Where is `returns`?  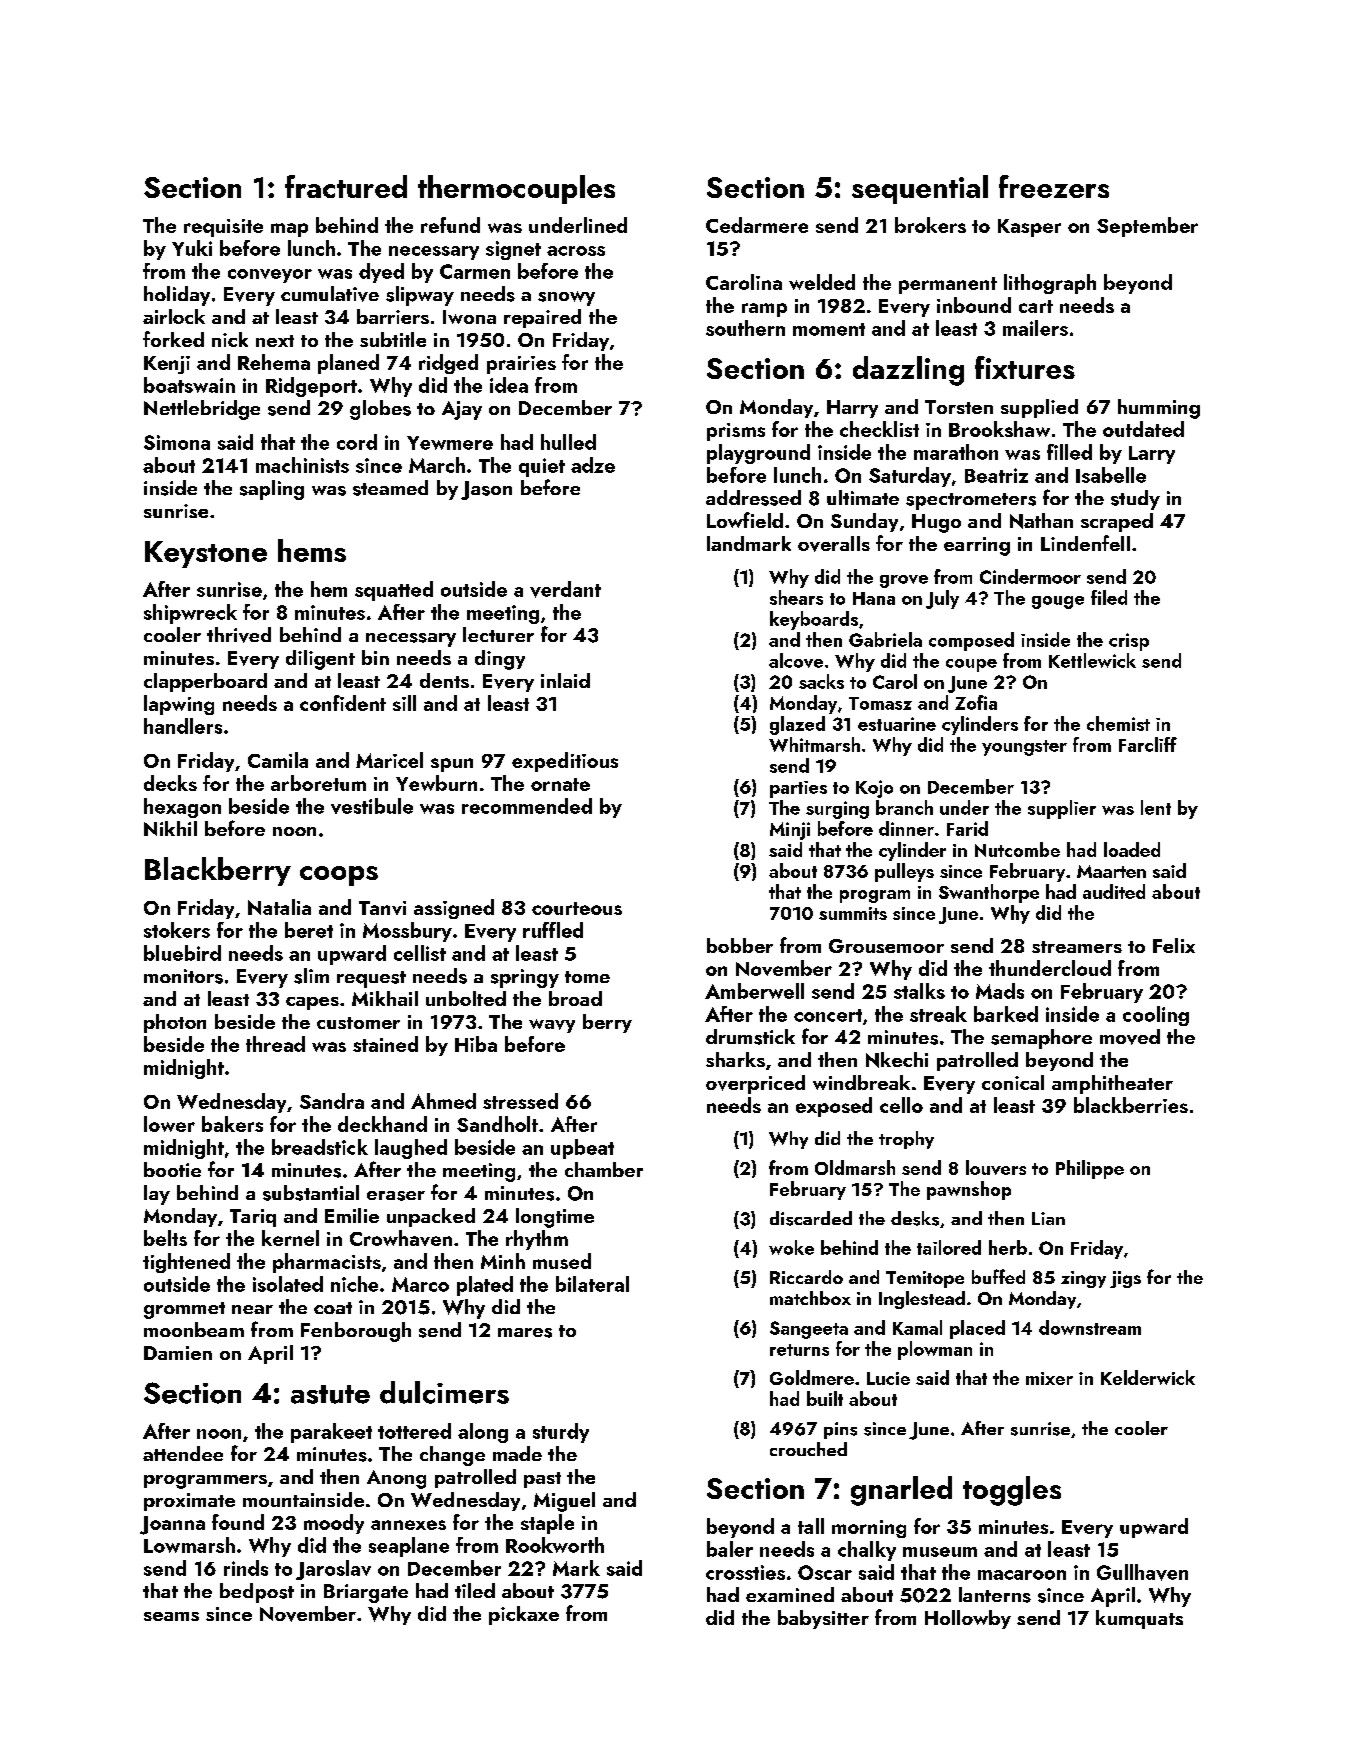 returns is located at coordinates (799, 1350).
